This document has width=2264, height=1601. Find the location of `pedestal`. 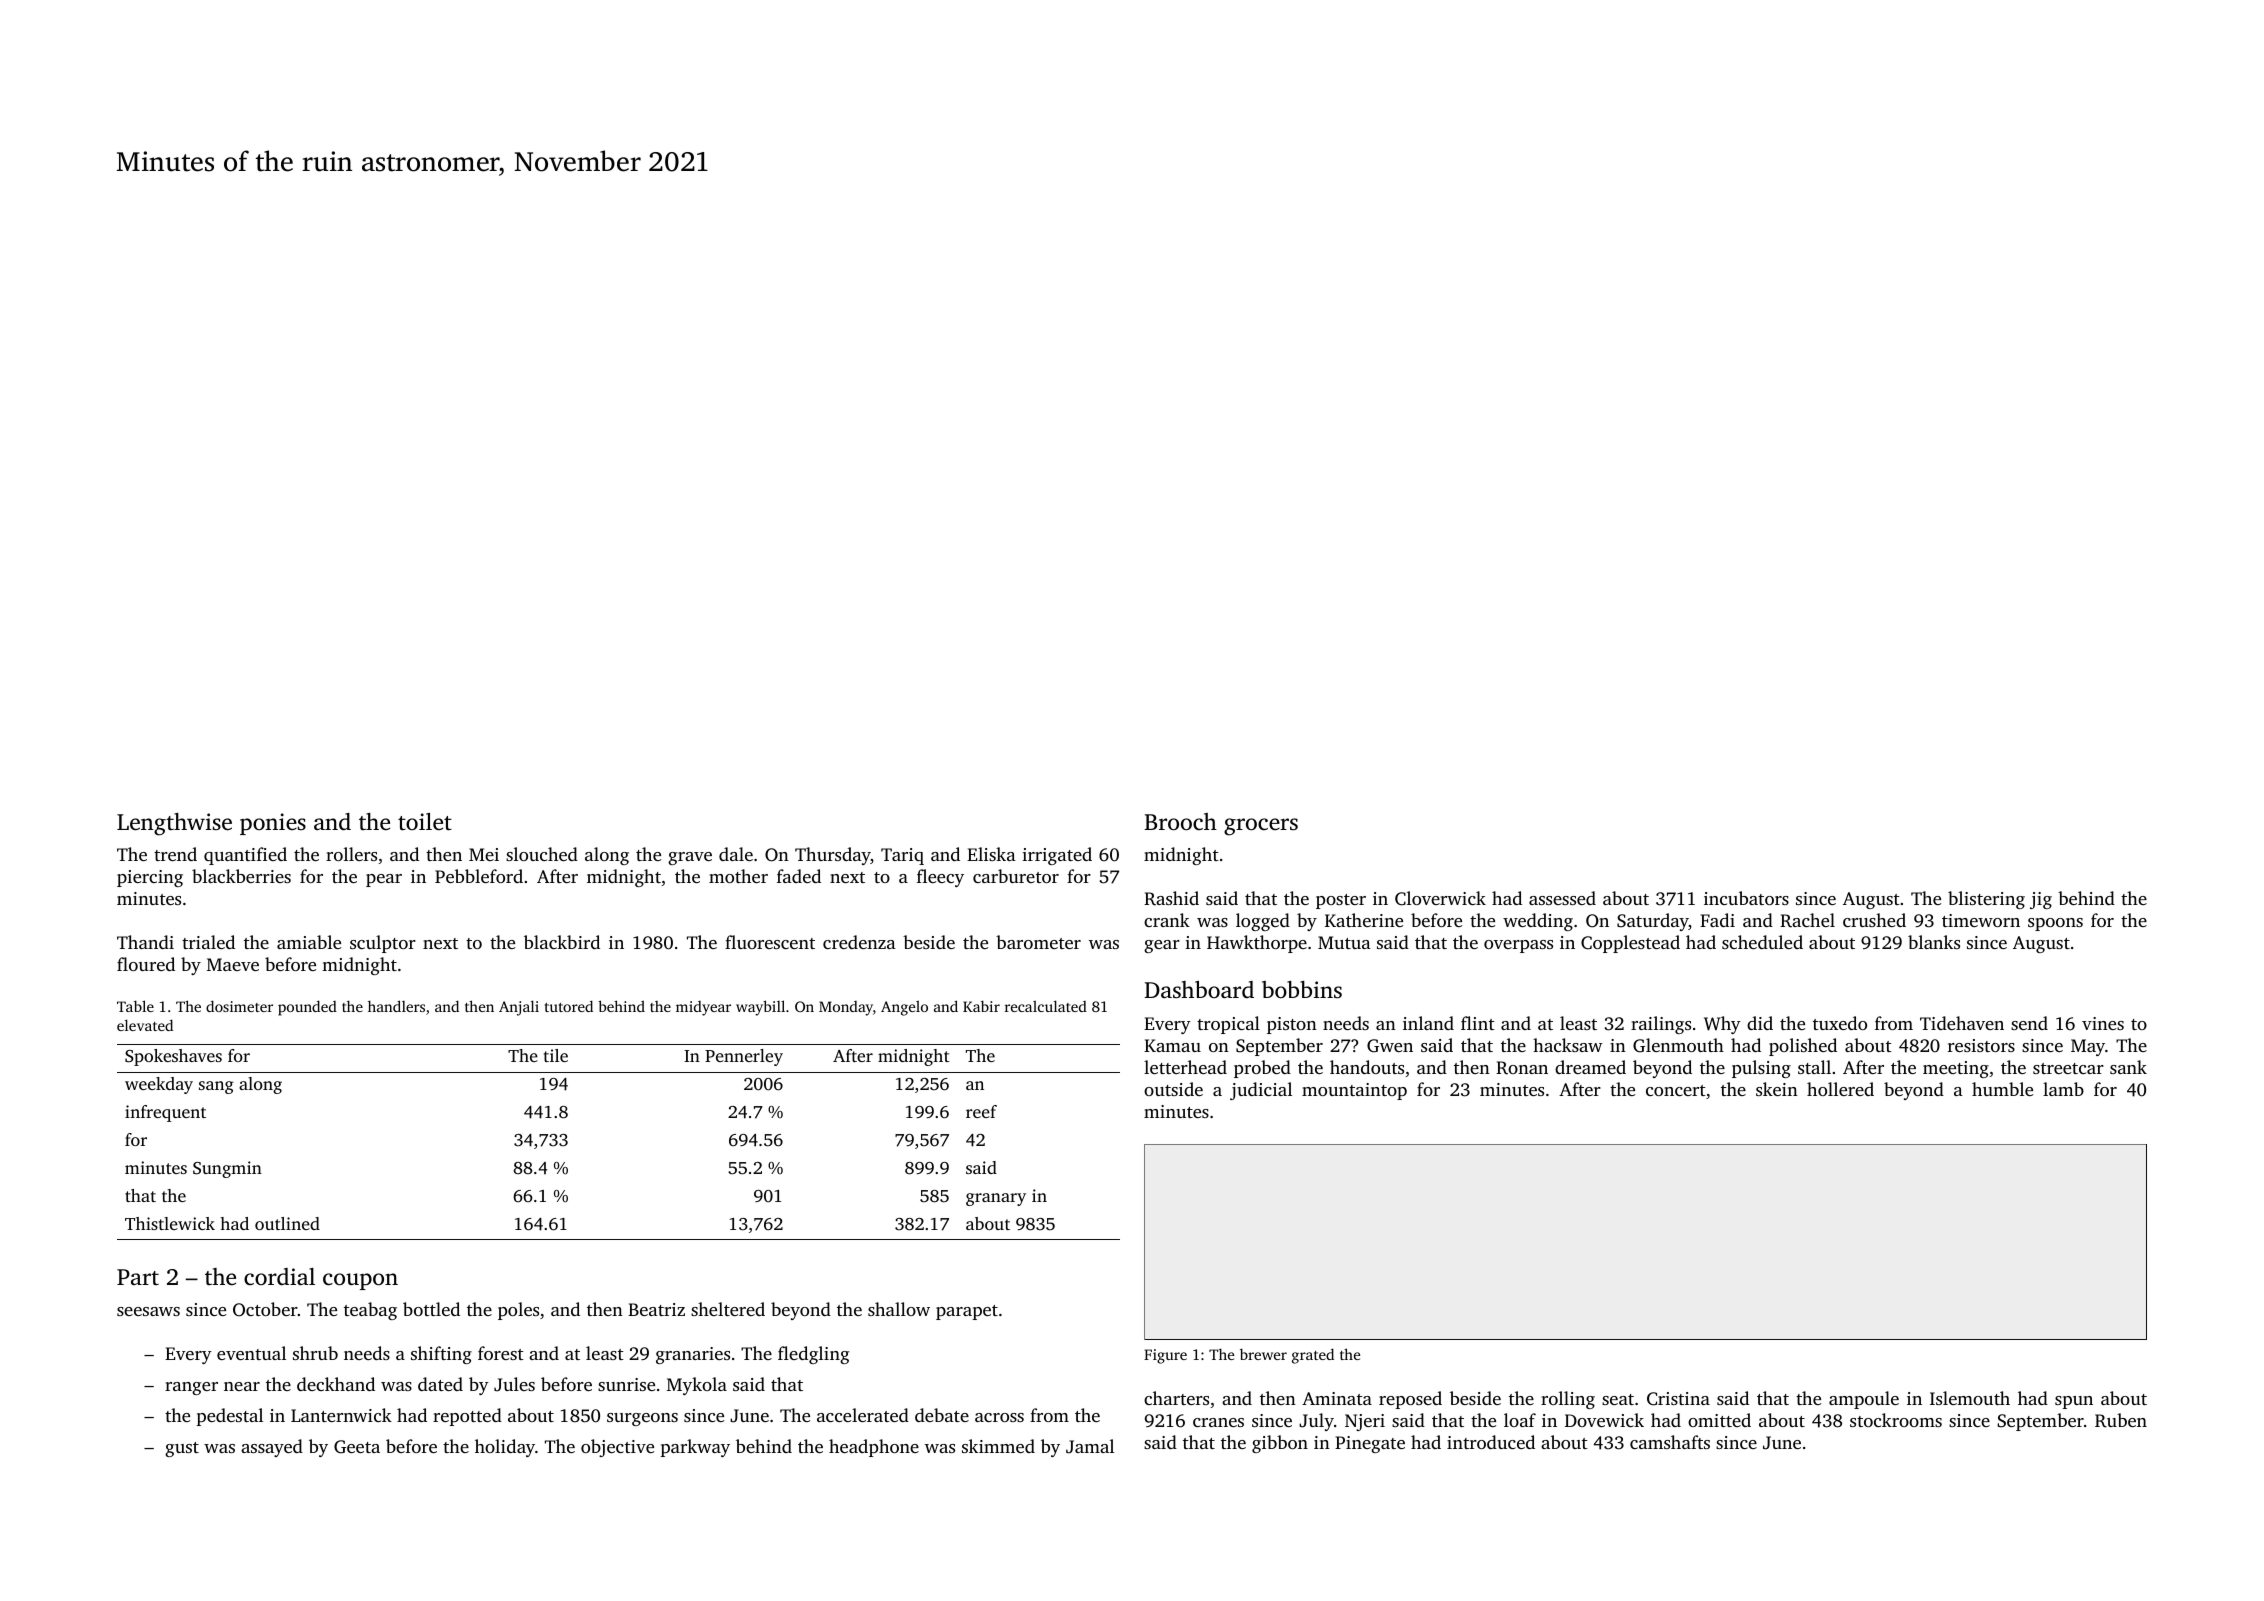

pedestal is located at coordinates (230, 1417).
